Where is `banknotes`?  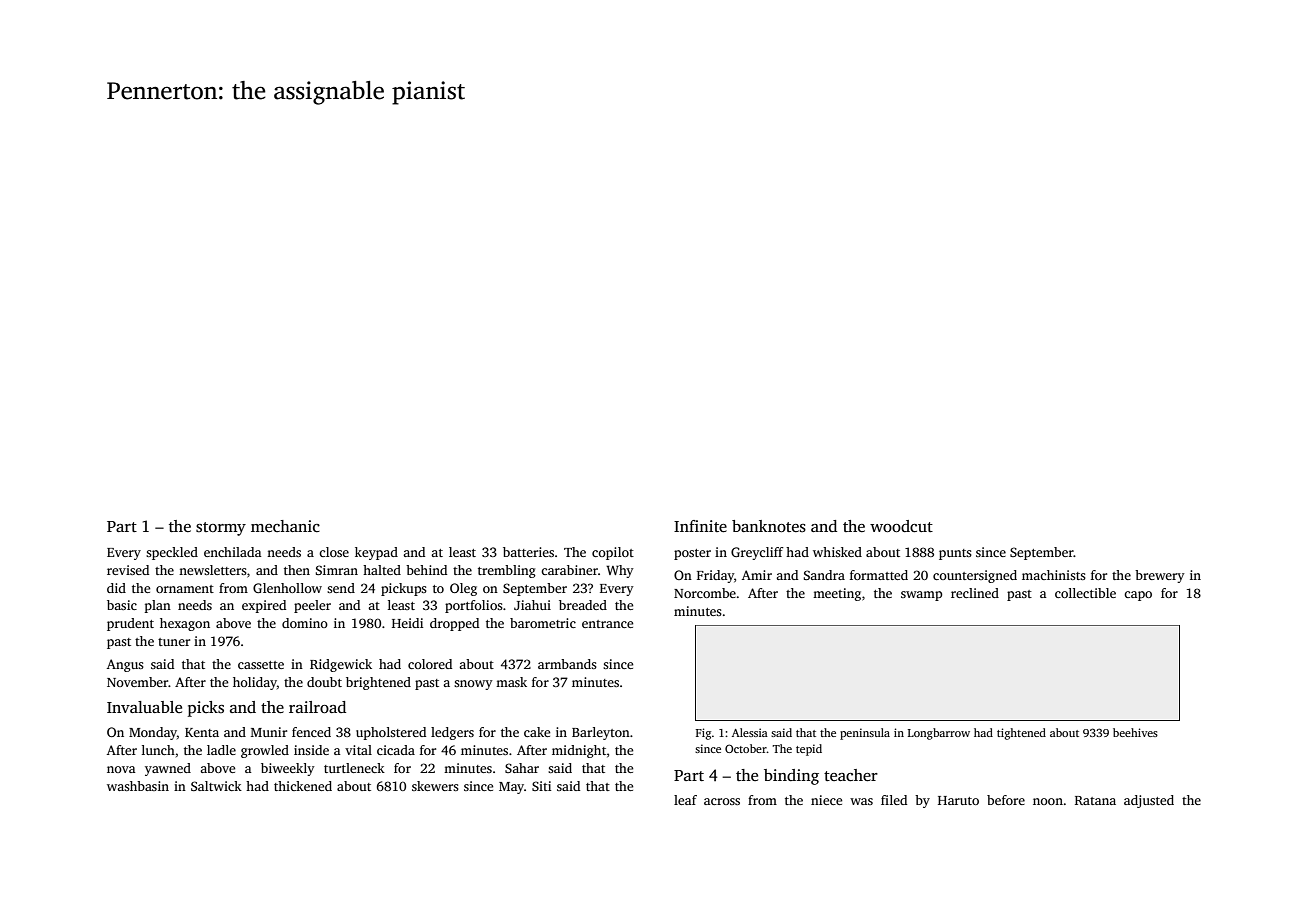 banknotes is located at coordinates (769, 526).
